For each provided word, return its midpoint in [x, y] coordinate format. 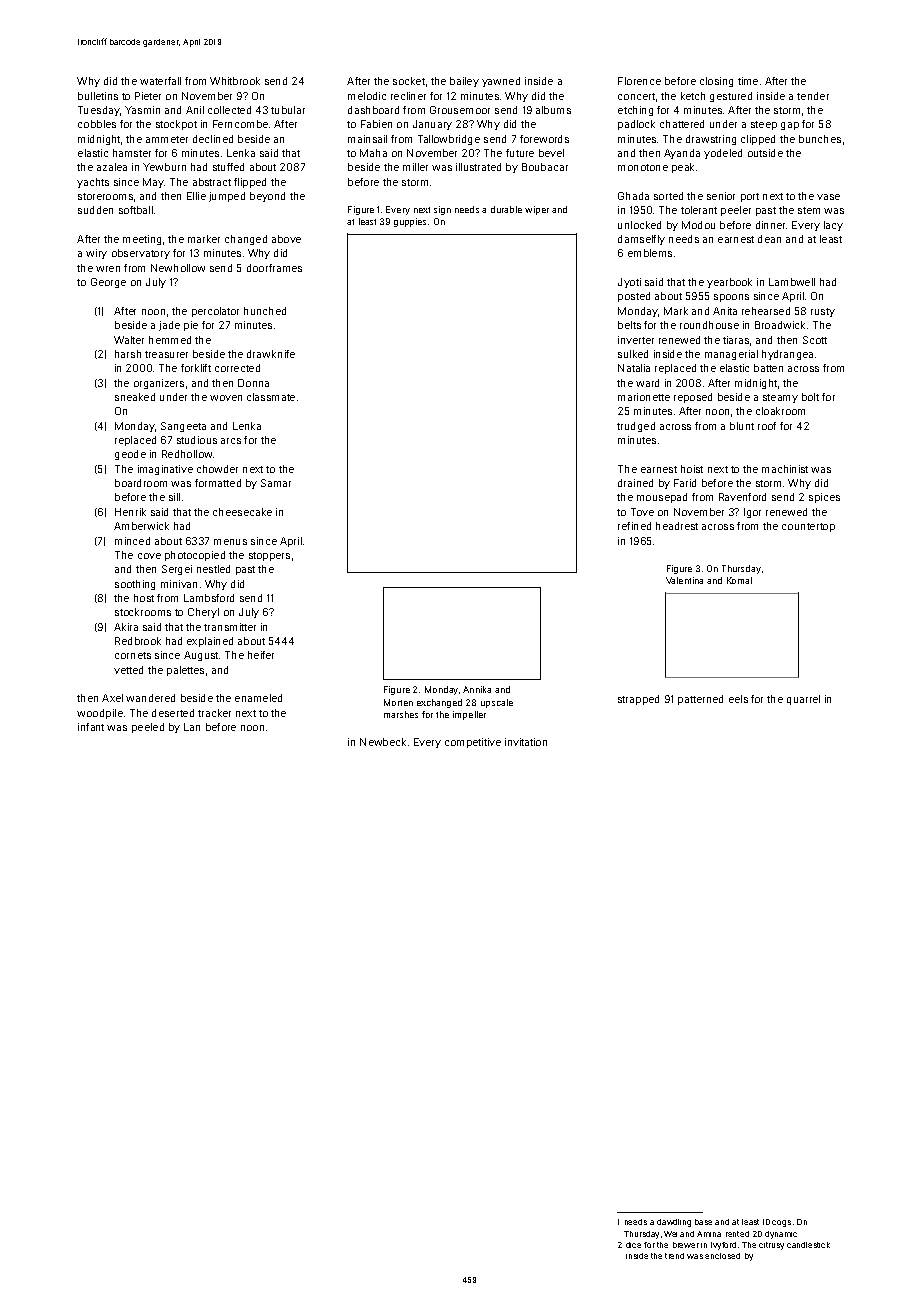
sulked [633, 354]
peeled [148, 728]
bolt [810, 397]
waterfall [160, 81]
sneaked [135, 397]
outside [765, 153]
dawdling [674, 1223]
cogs [781, 1223]
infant [91, 727]
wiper [537, 210]
